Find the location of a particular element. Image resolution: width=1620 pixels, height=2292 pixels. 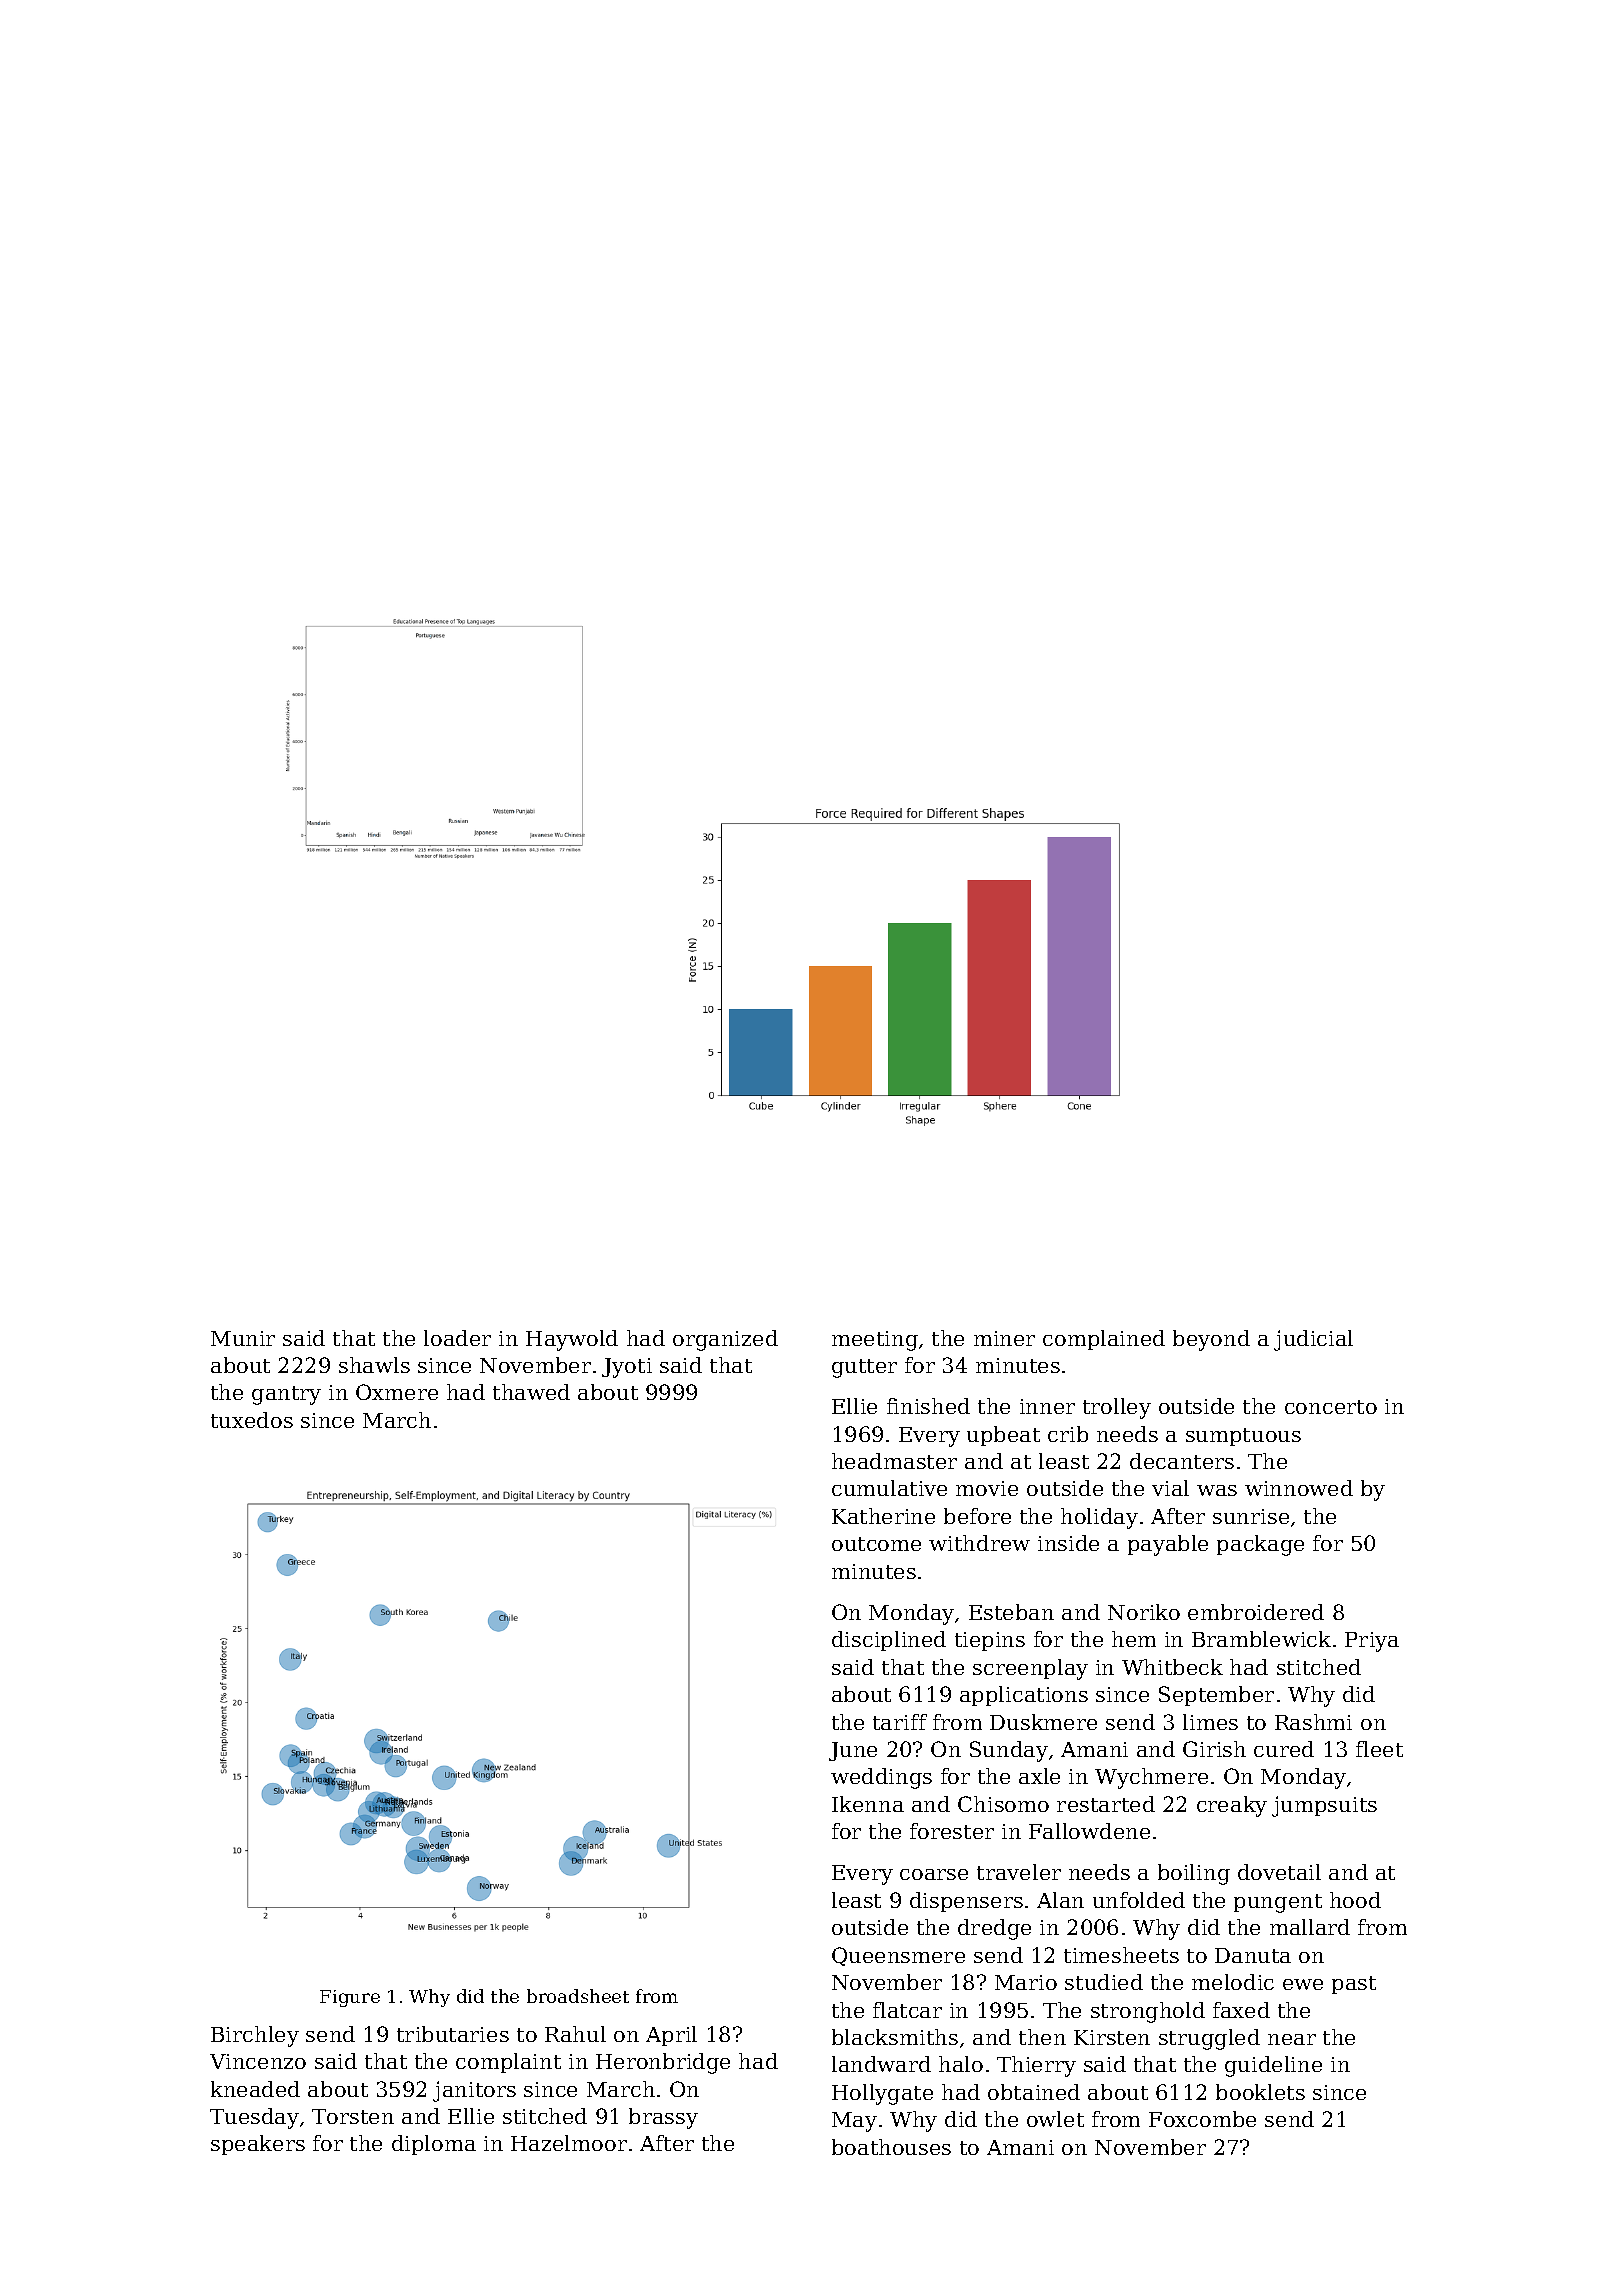

tuxedos is located at coordinates (252, 1420).
